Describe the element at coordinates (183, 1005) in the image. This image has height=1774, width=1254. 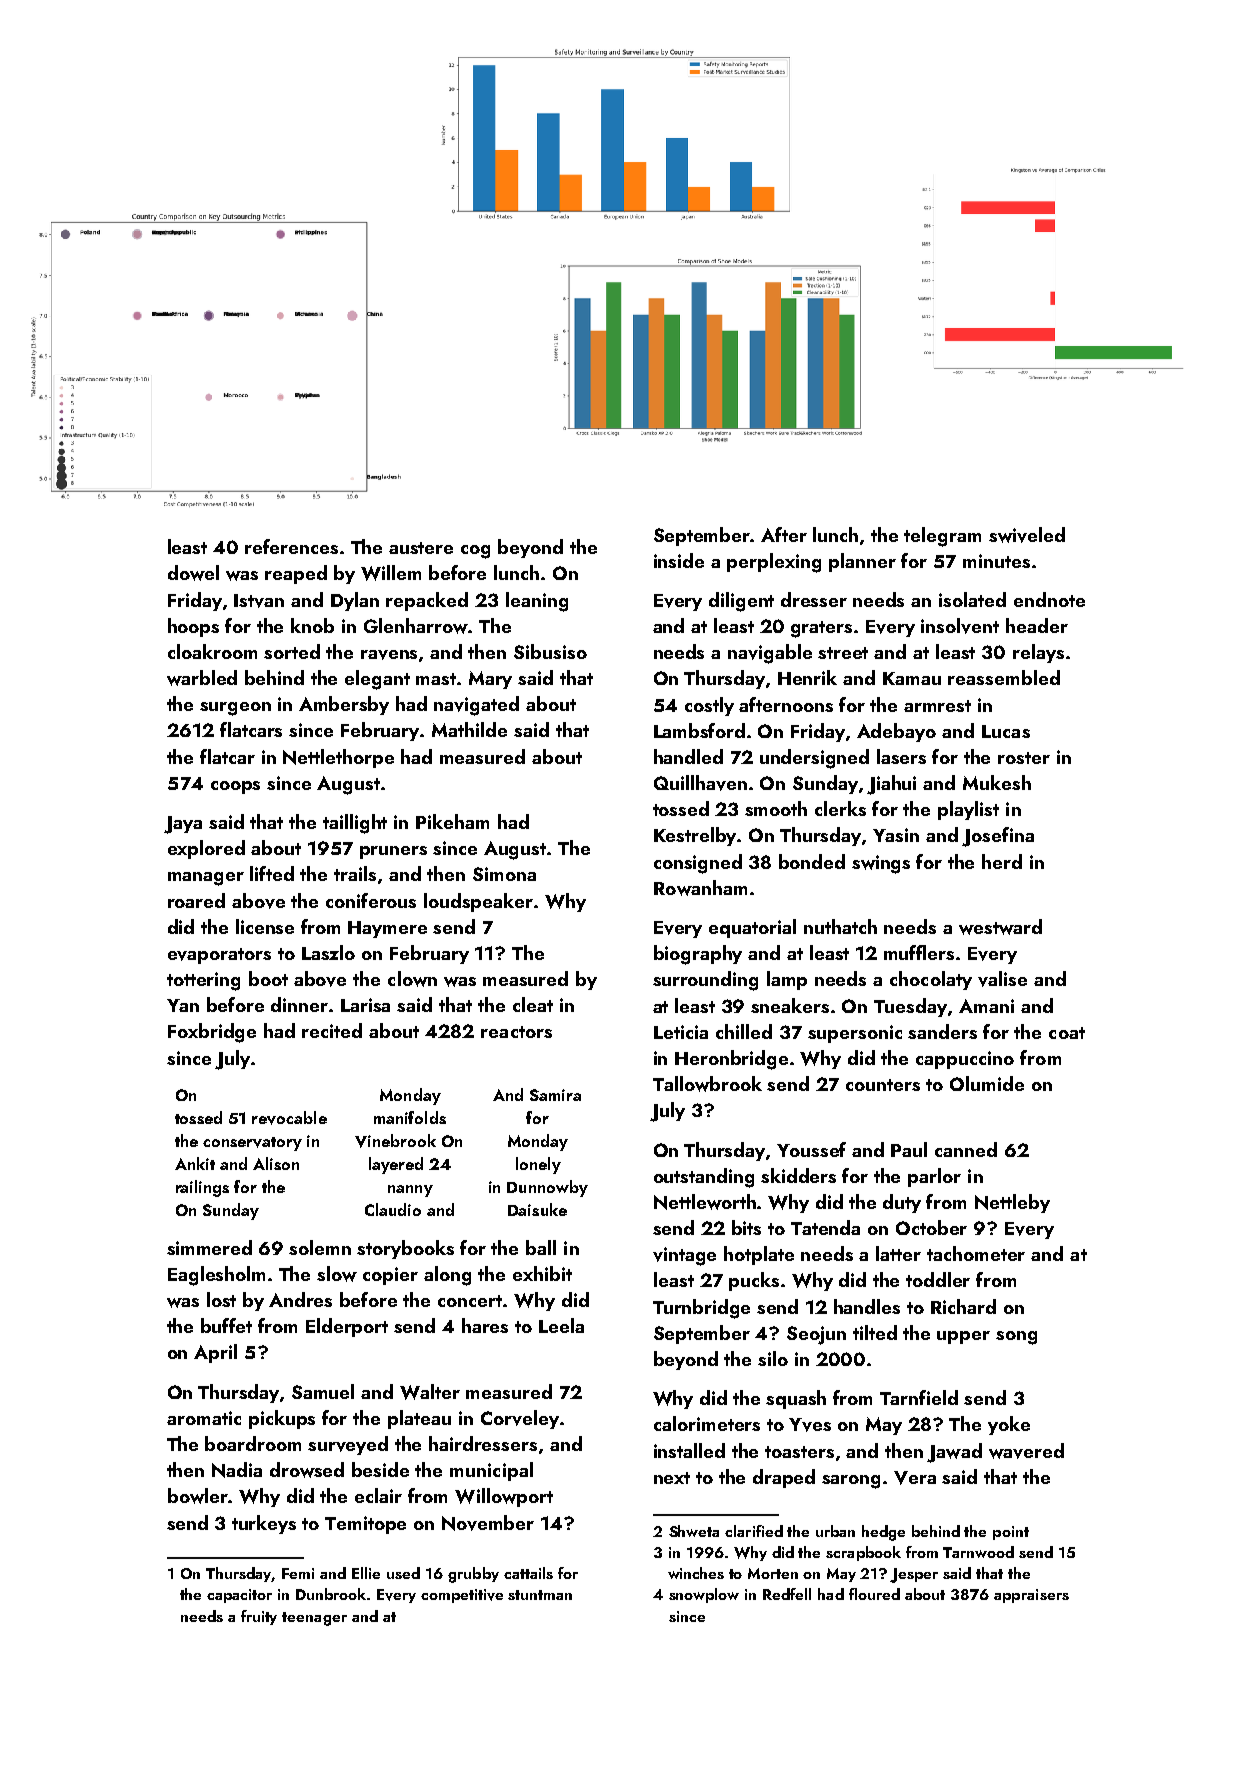
I see `Yan` at that location.
